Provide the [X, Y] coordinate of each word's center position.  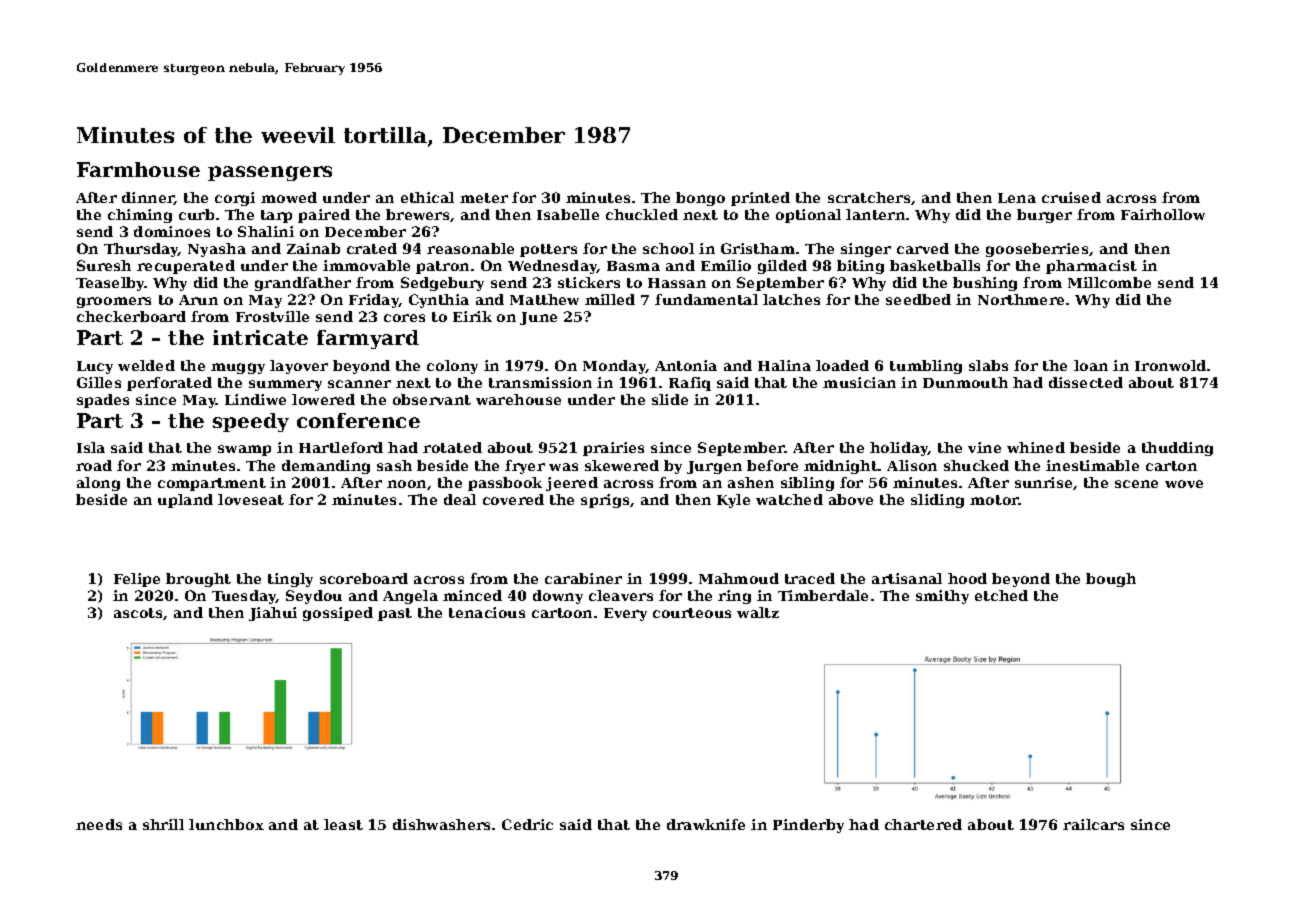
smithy [942, 597]
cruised [1071, 197]
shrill [163, 824]
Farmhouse [138, 169]
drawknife [706, 824]
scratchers [869, 197]
